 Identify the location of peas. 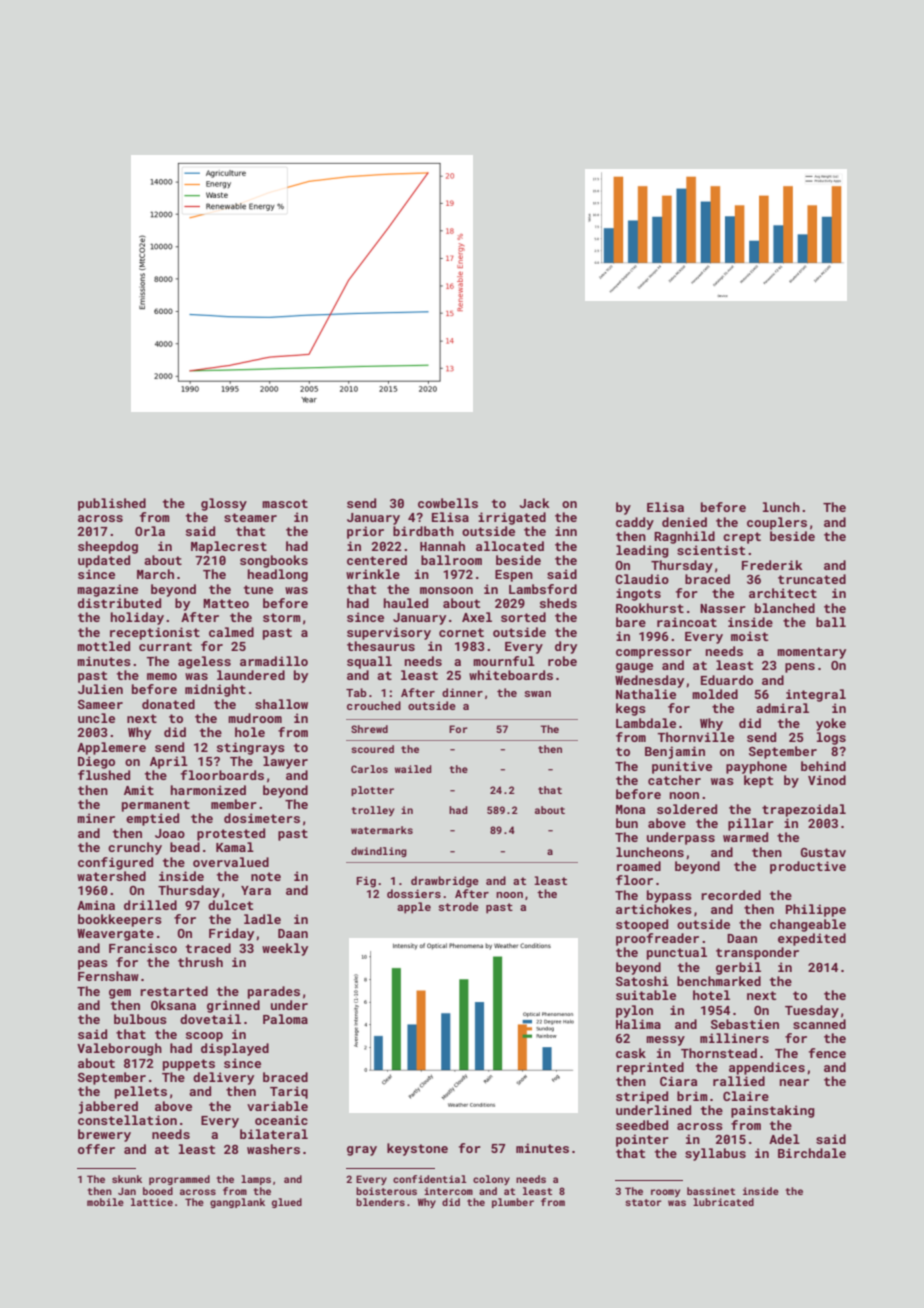
(93, 965).
